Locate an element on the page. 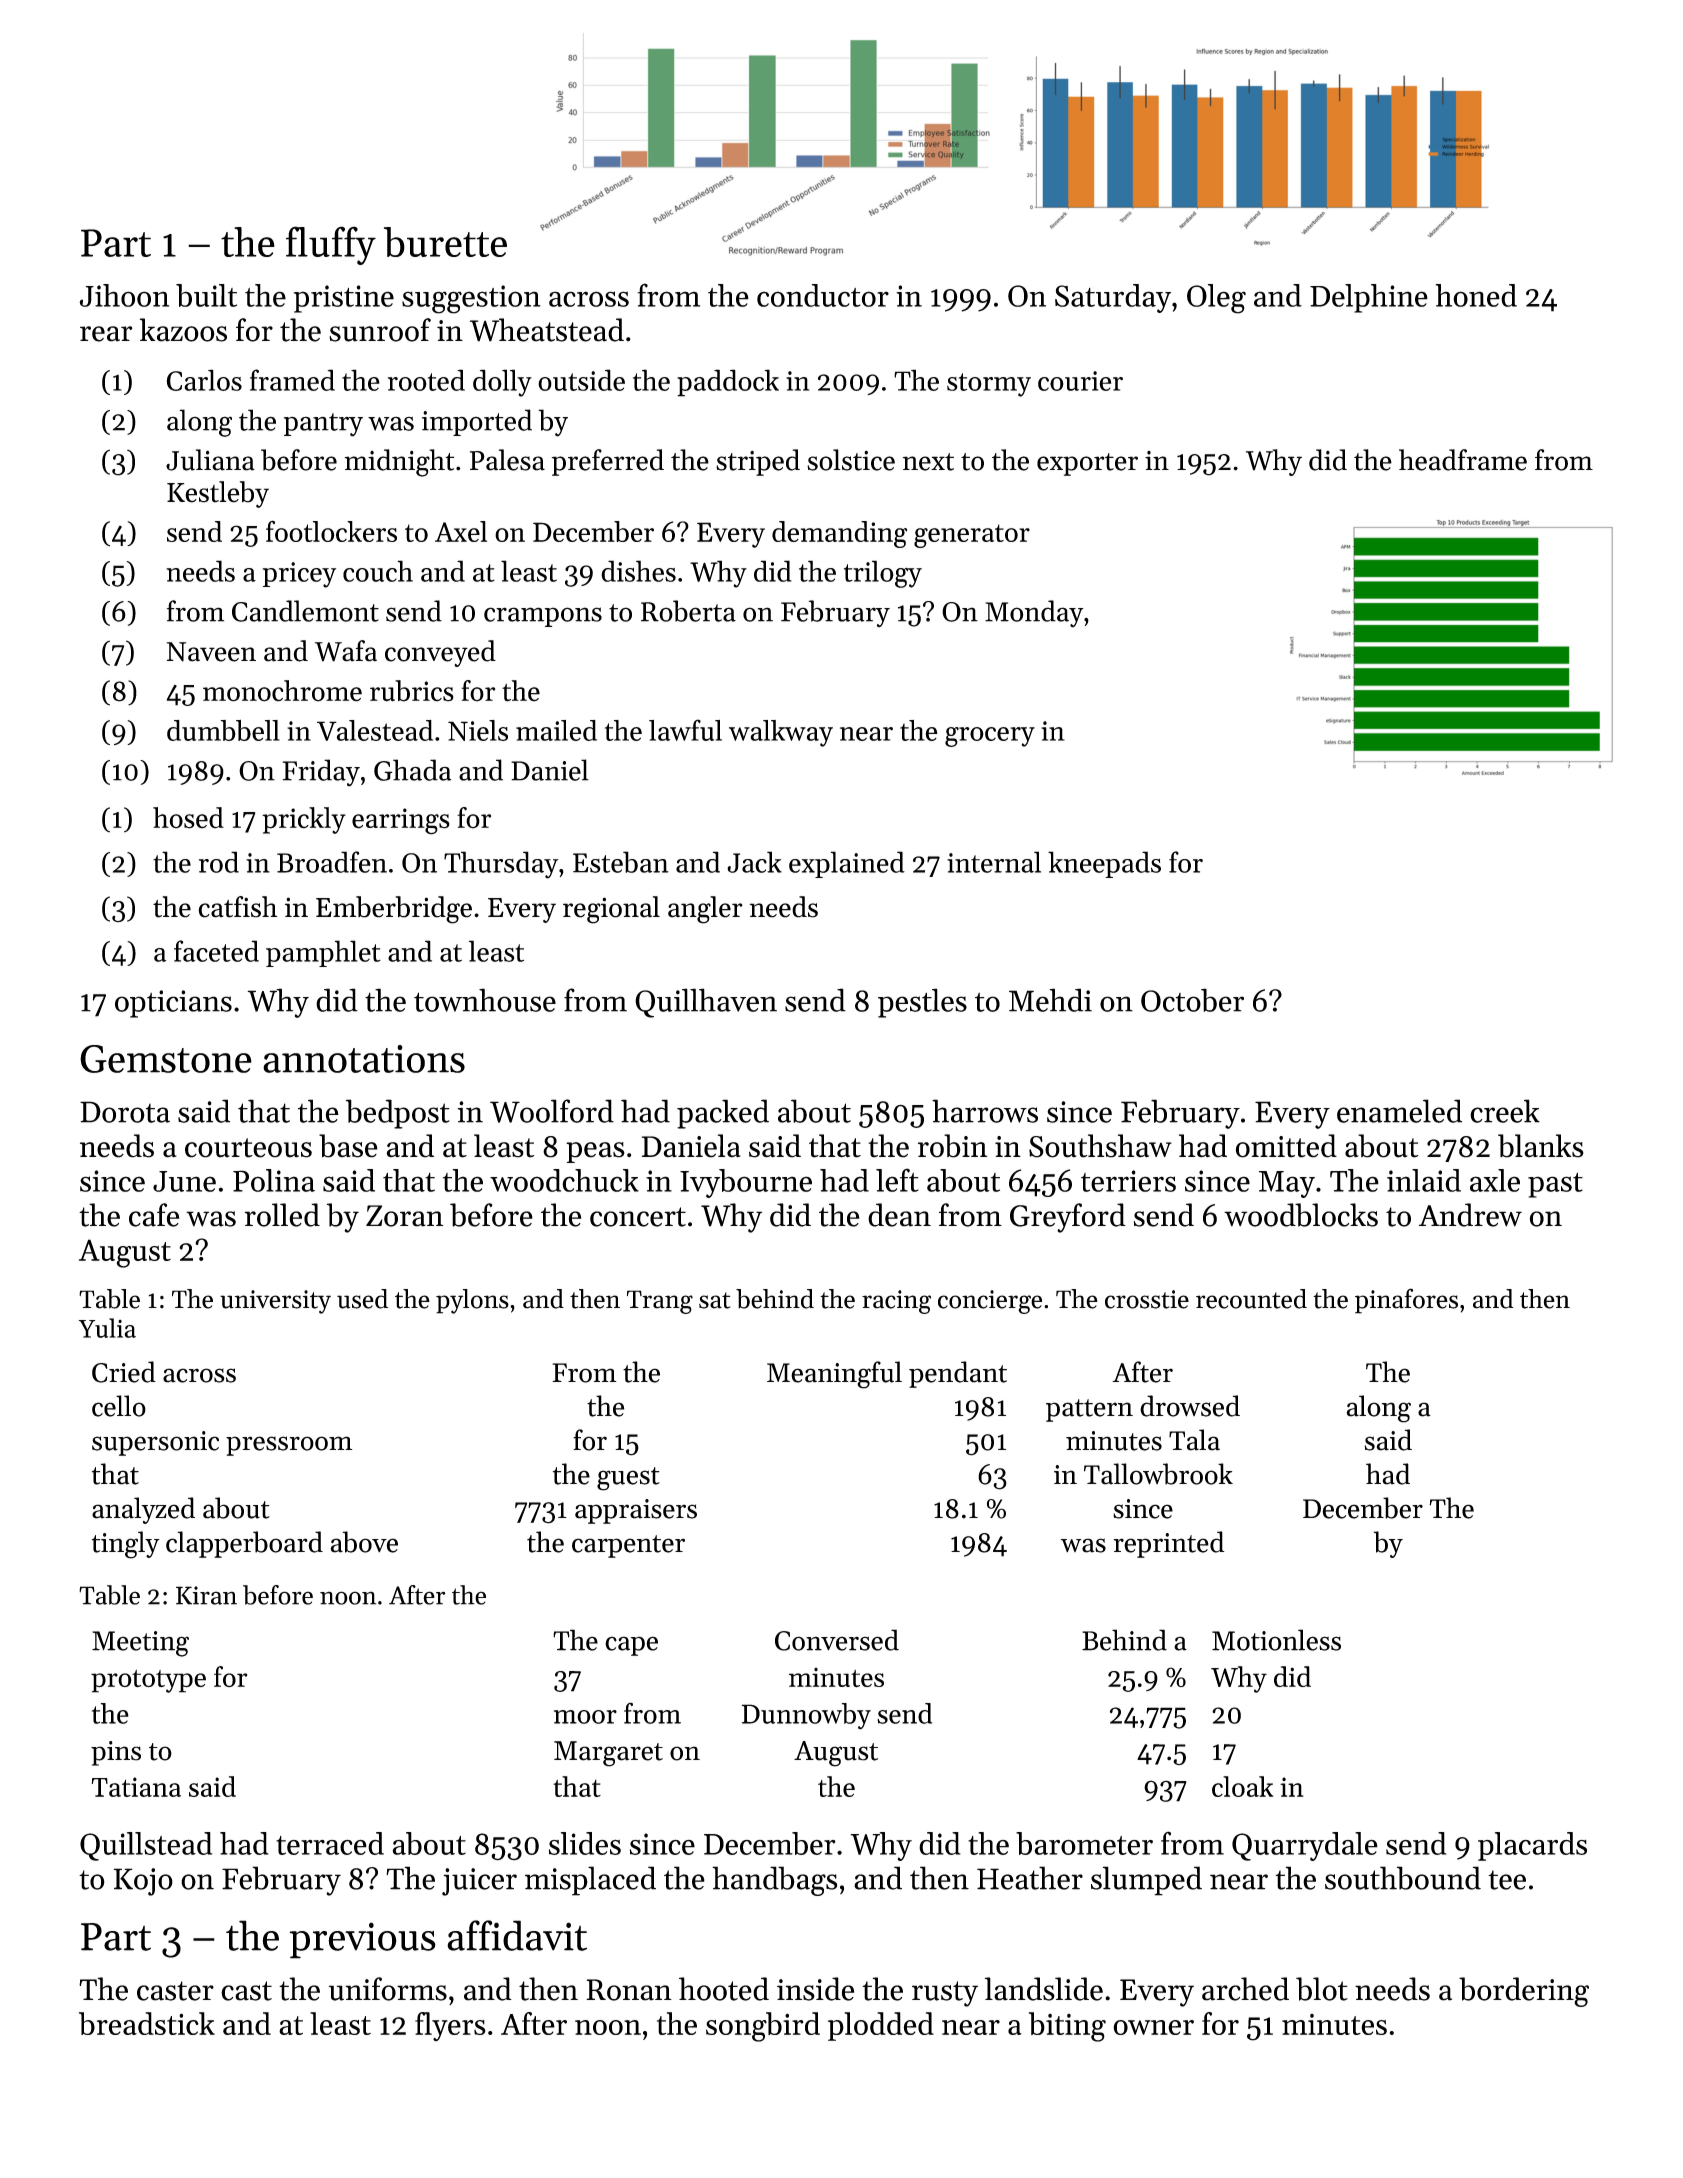 Image resolution: width=1683 pixels, height=2178 pixels. terriers is located at coordinates (1128, 1181).
